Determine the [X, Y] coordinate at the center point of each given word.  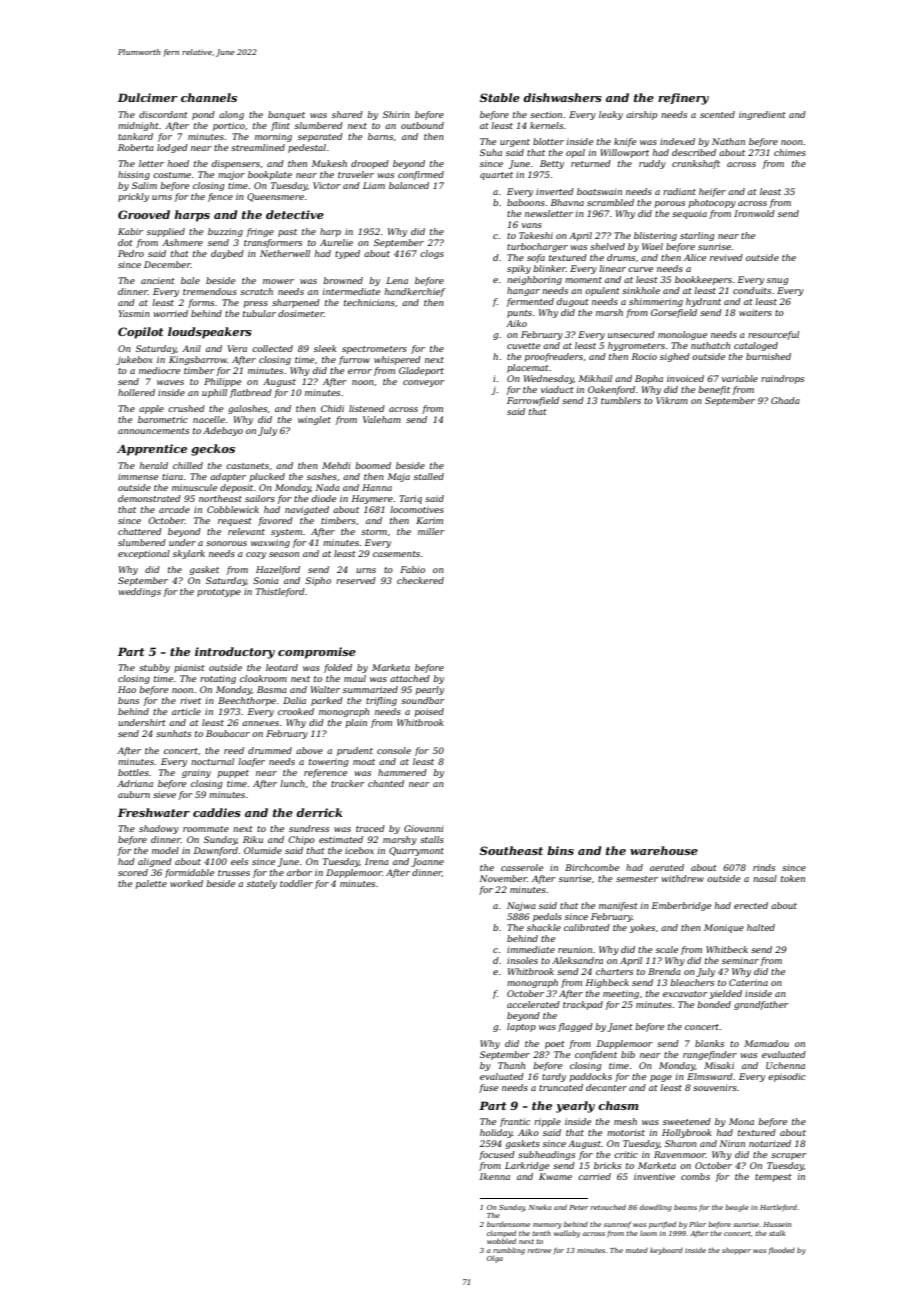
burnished [768, 356]
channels [209, 97]
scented [717, 114]
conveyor [424, 383]
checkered [420, 580]
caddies [217, 812]
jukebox [134, 360]
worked [186, 883]
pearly [430, 690]
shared [347, 114]
